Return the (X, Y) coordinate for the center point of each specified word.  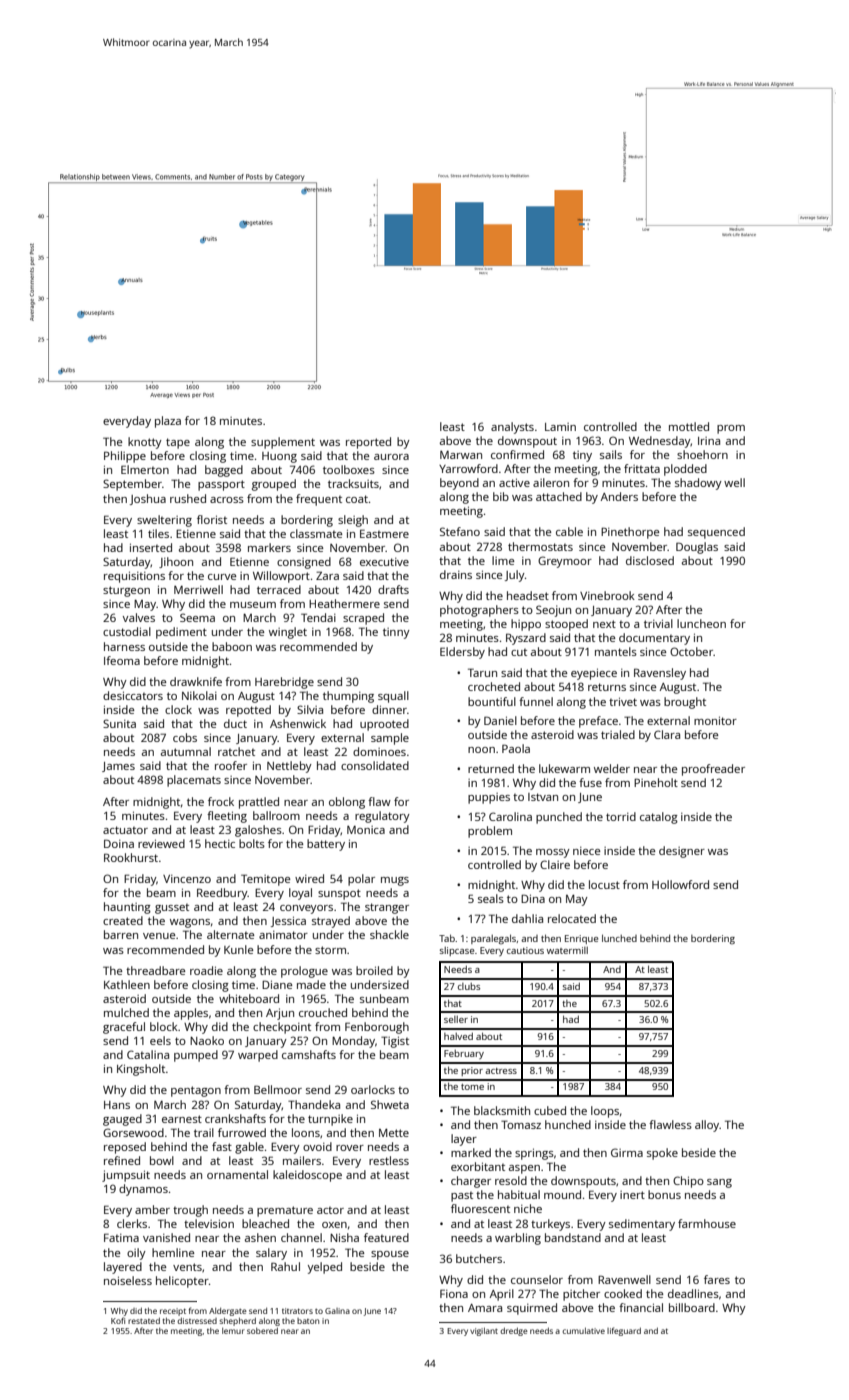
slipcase (457, 951)
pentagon (196, 1091)
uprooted (384, 725)
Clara (667, 734)
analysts (512, 428)
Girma (627, 1152)
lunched (619, 938)
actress (501, 1071)
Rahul (285, 1266)
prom (731, 429)
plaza (168, 422)
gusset (172, 909)
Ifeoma (122, 660)
